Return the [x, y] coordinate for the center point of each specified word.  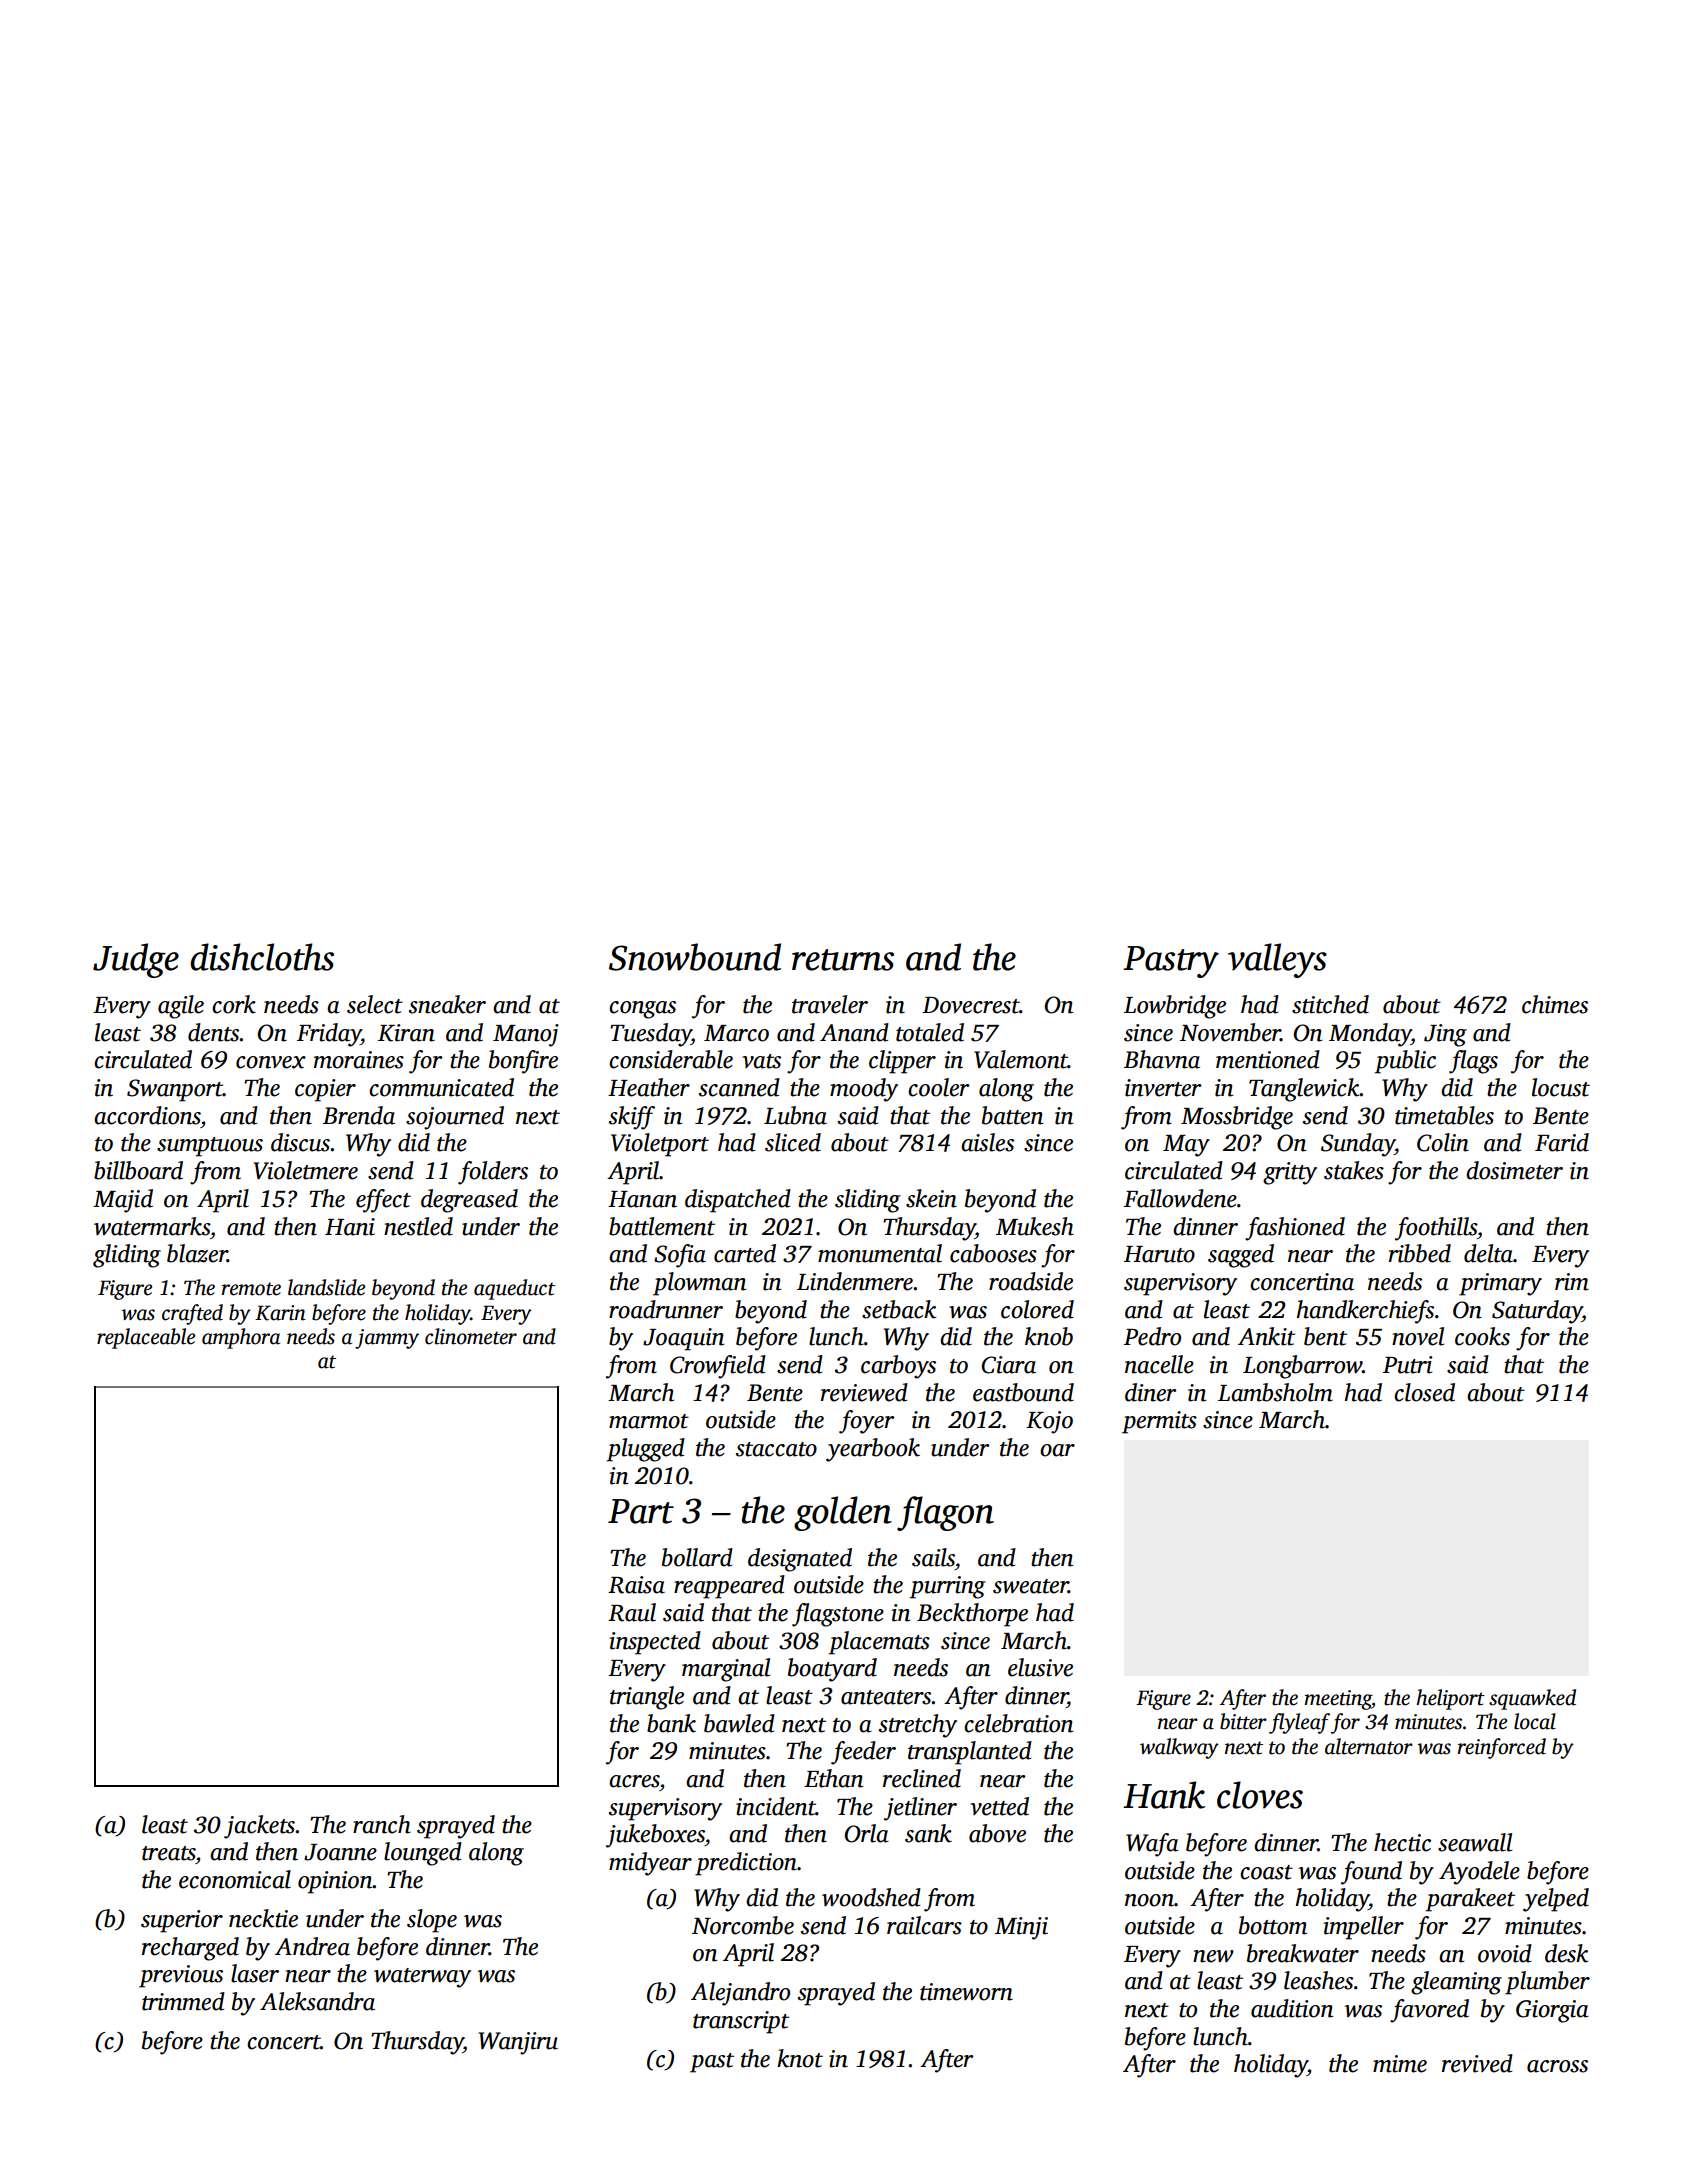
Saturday [1537, 1312]
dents [214, 1032]
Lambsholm [1275, 1392]
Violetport [660, 1145]
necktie [263, 1918]
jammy [387, 1339]
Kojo [1049, 1422]
